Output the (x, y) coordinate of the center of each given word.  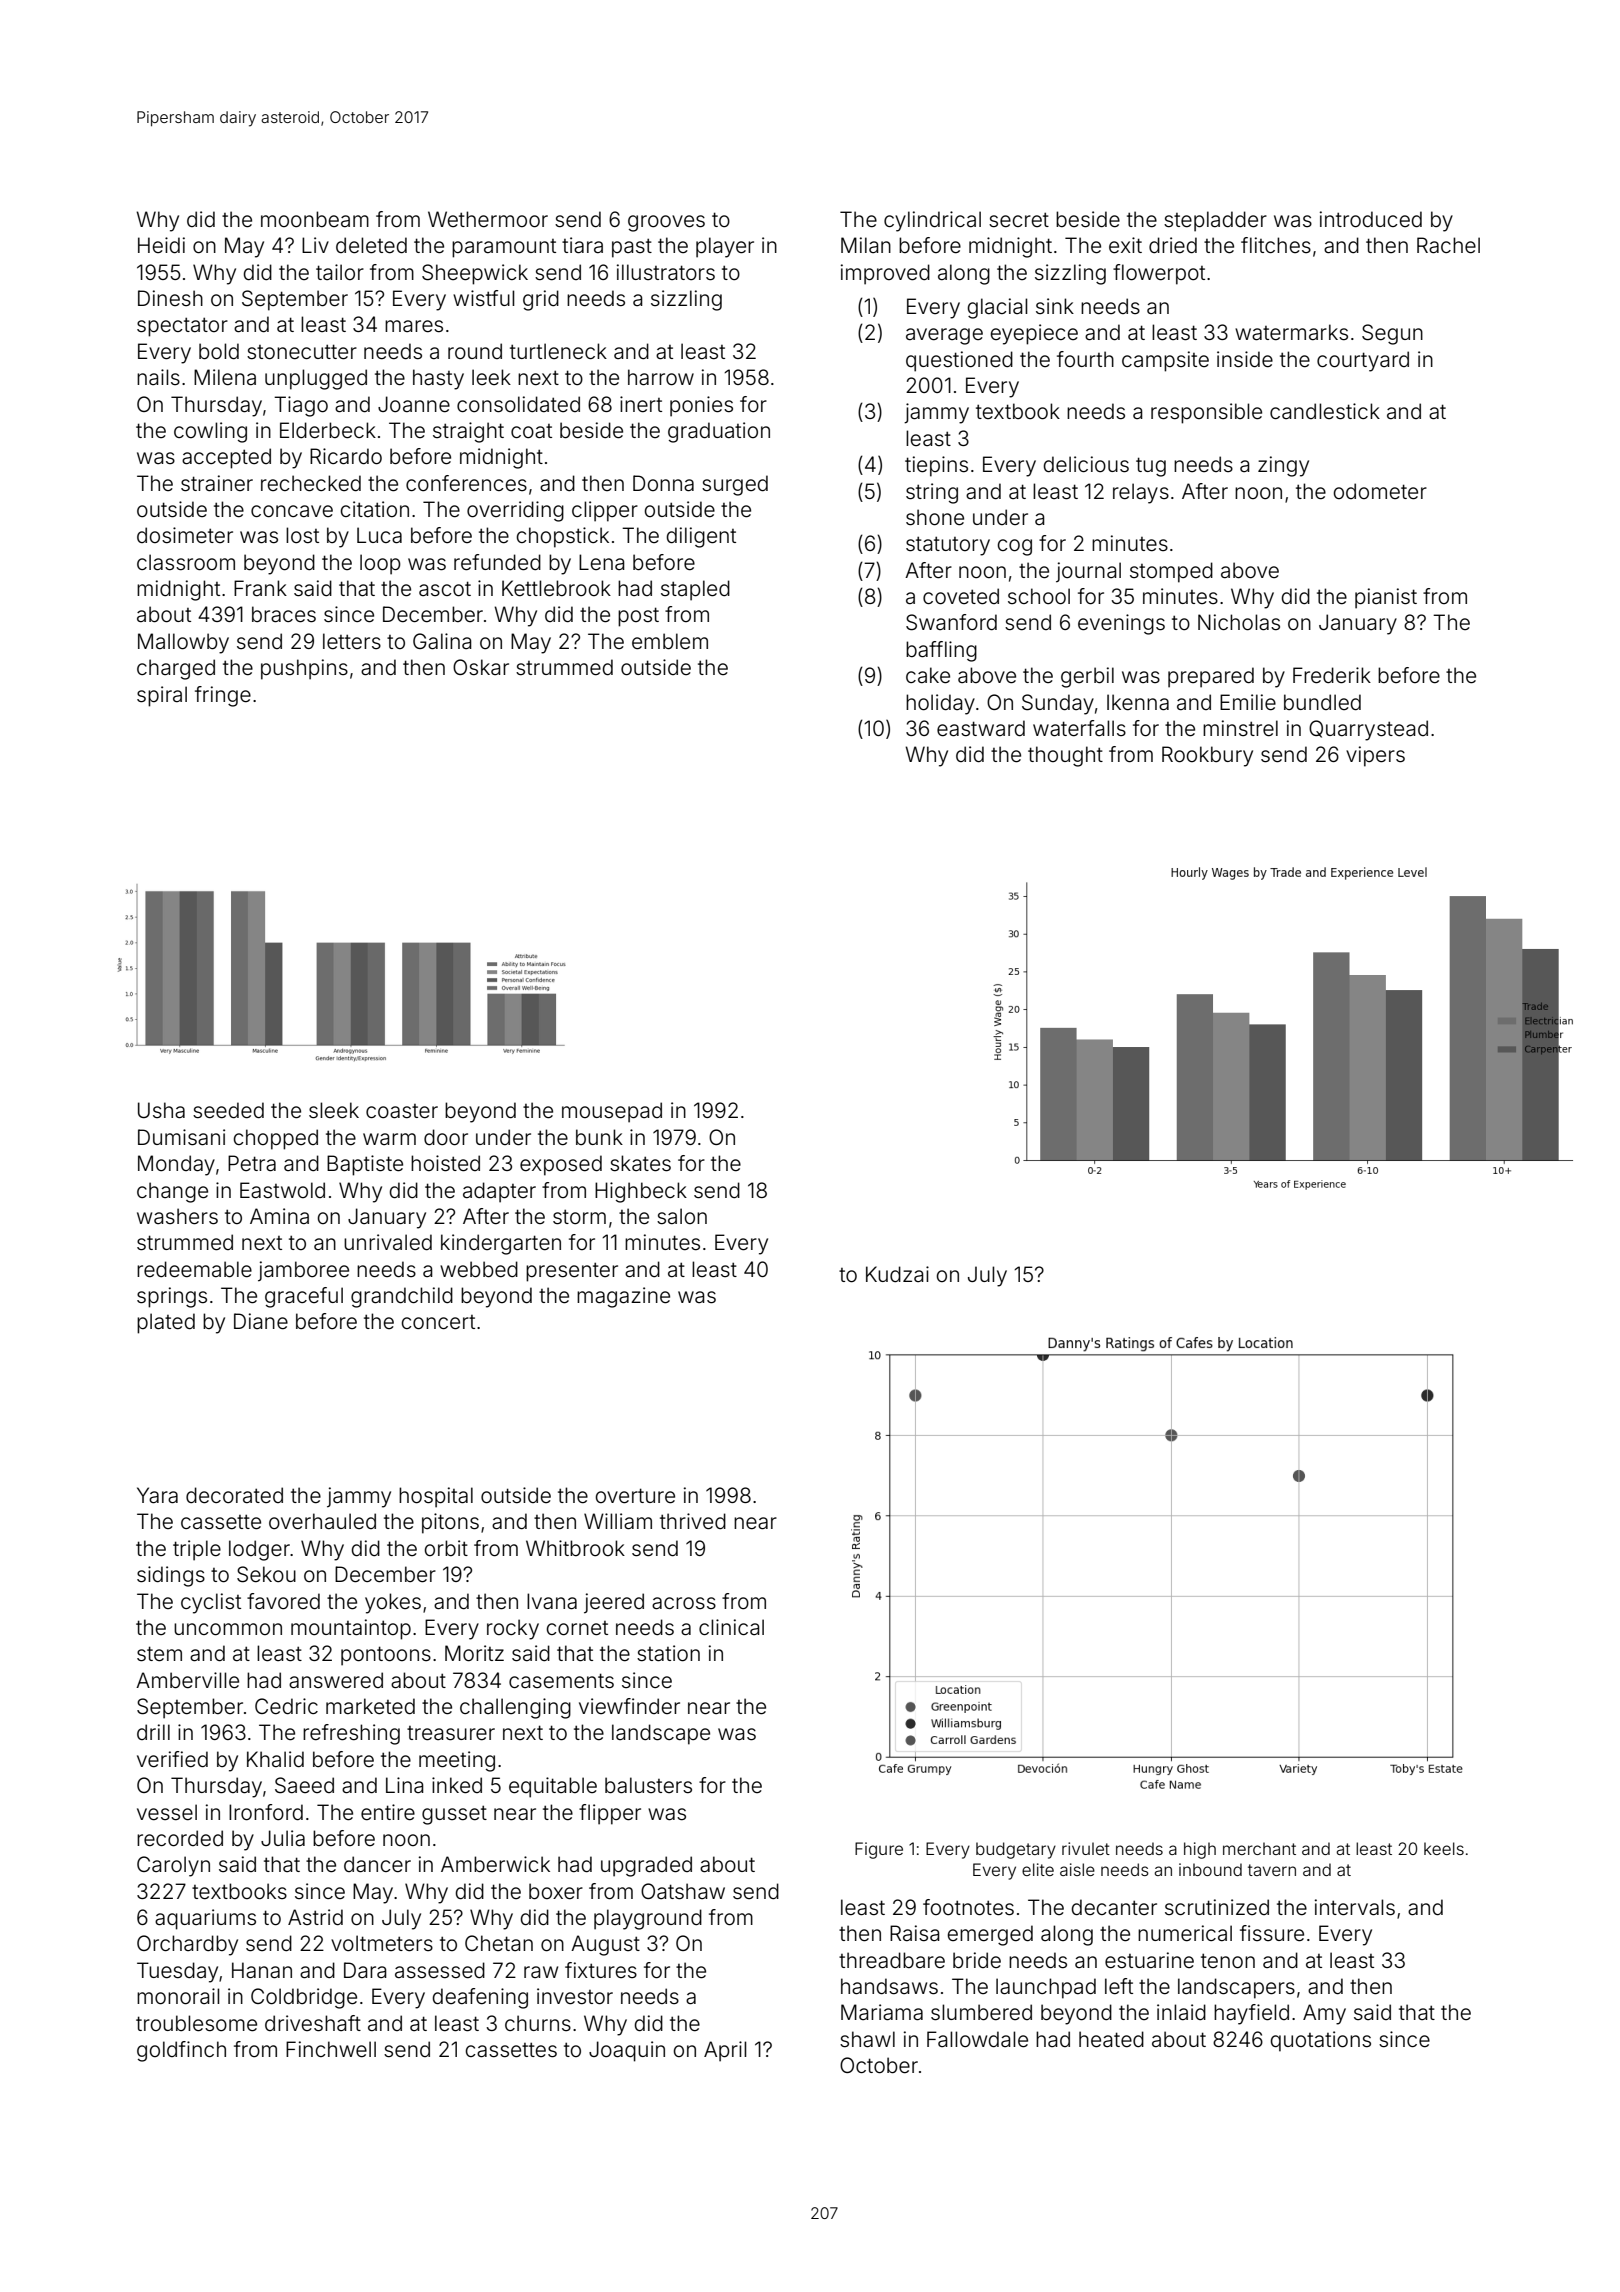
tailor (340, 272)
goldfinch (181, 2051)
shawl (867, 2039)
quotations (1320, 2041)
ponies (701, 406)
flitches (1276, 245)
